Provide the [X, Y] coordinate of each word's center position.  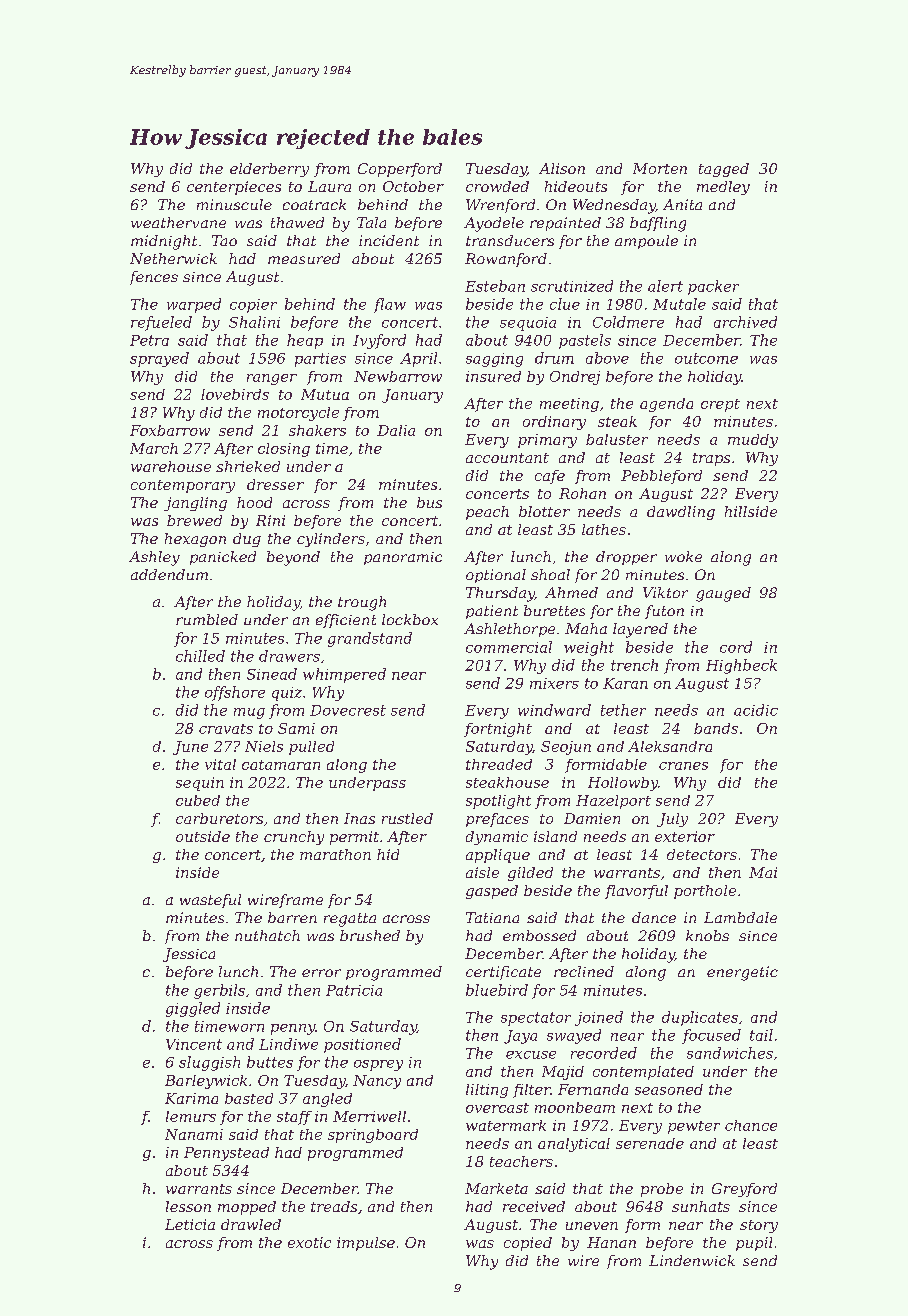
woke [683, 556]
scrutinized [572, 286]
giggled [193, 1009]
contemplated [643, 1073]
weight [589, 648]
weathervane [178, 222]
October [413, 186]
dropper [626, 558]
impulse [366, 1244]
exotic [309, 1242]
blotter [544, 511]
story [759, 1226]
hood [254, 502]
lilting [487, 1091]
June [190, 748]
